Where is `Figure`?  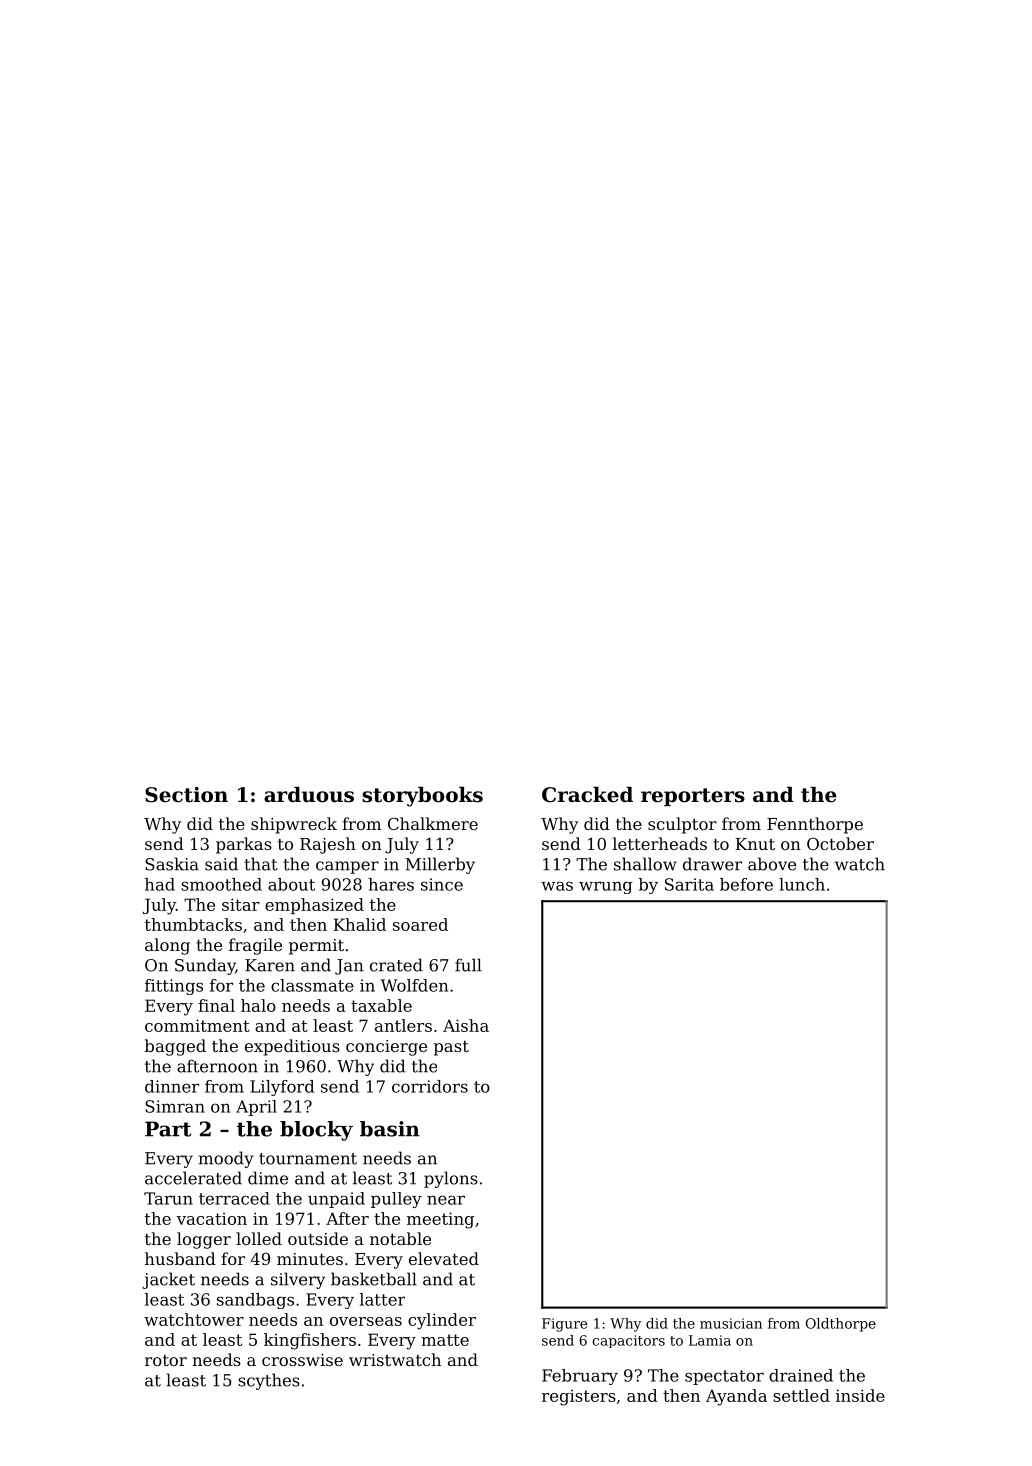
Figure is located at coordinates (564, 1325).
